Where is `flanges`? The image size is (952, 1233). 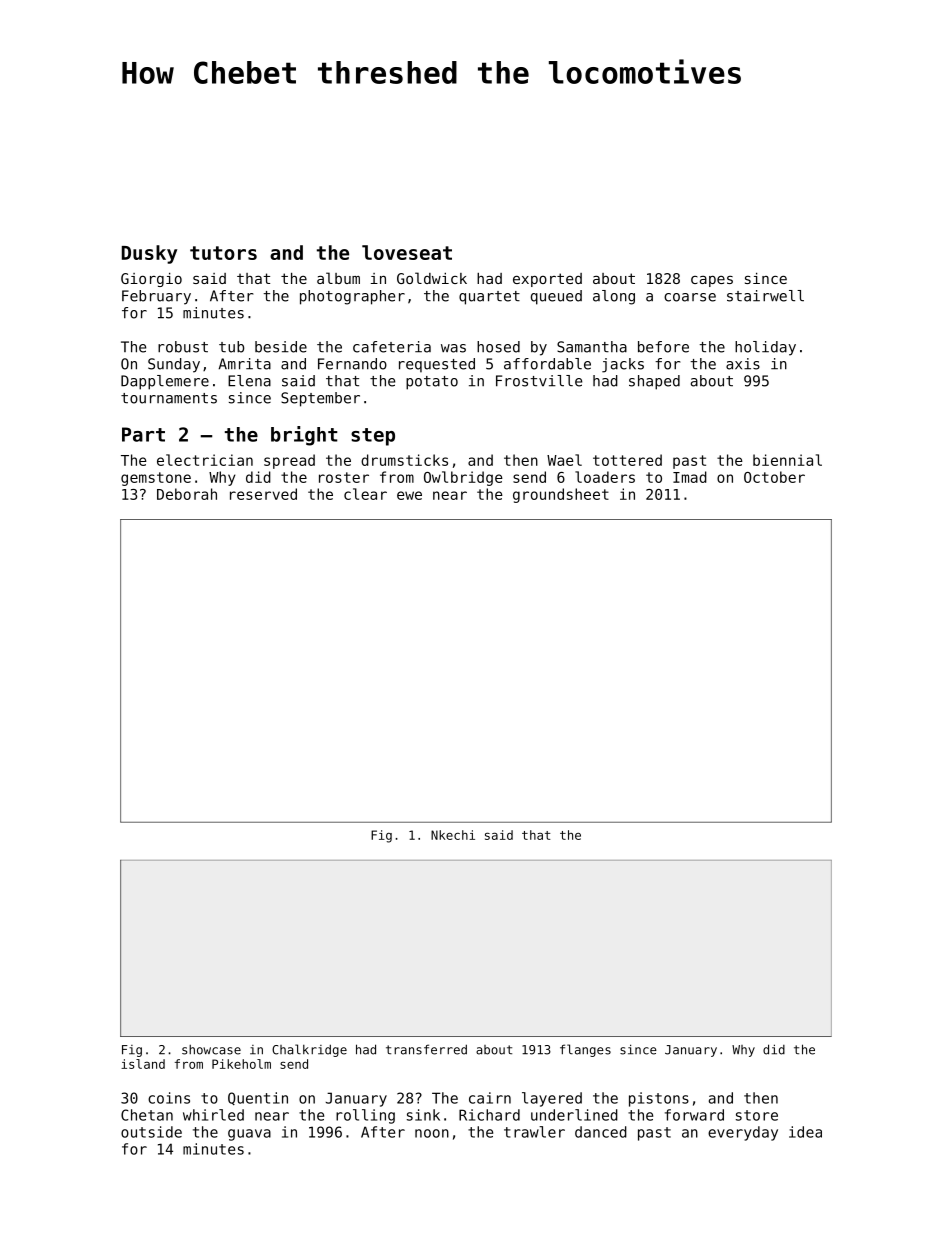 flanges is located at coordinates (585, 1050).
